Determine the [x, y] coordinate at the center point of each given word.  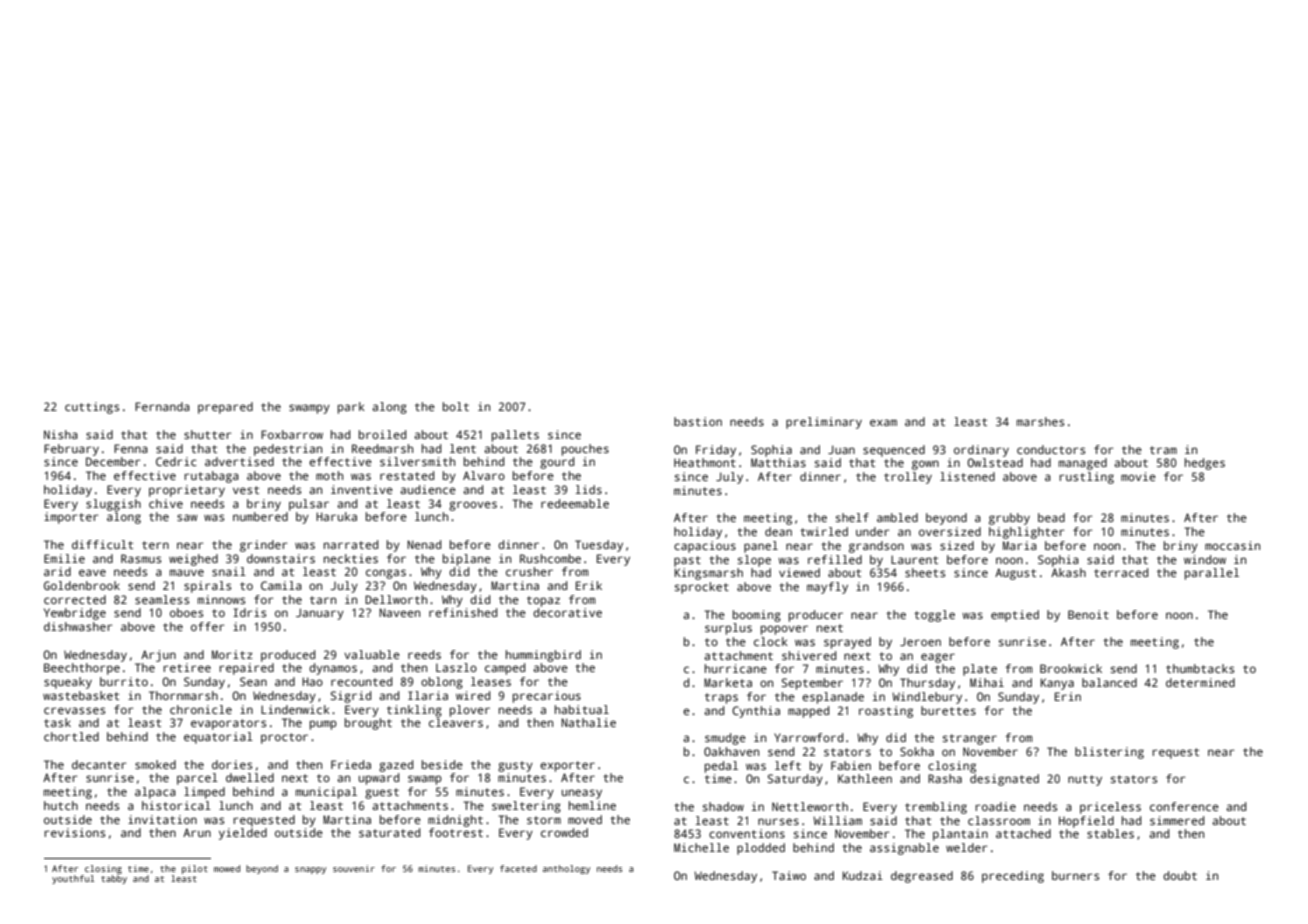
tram [1163, 450]
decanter [99, 764]
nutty [1085, 780]
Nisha [61, 434]
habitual [582, 709]
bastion [698, 421]
